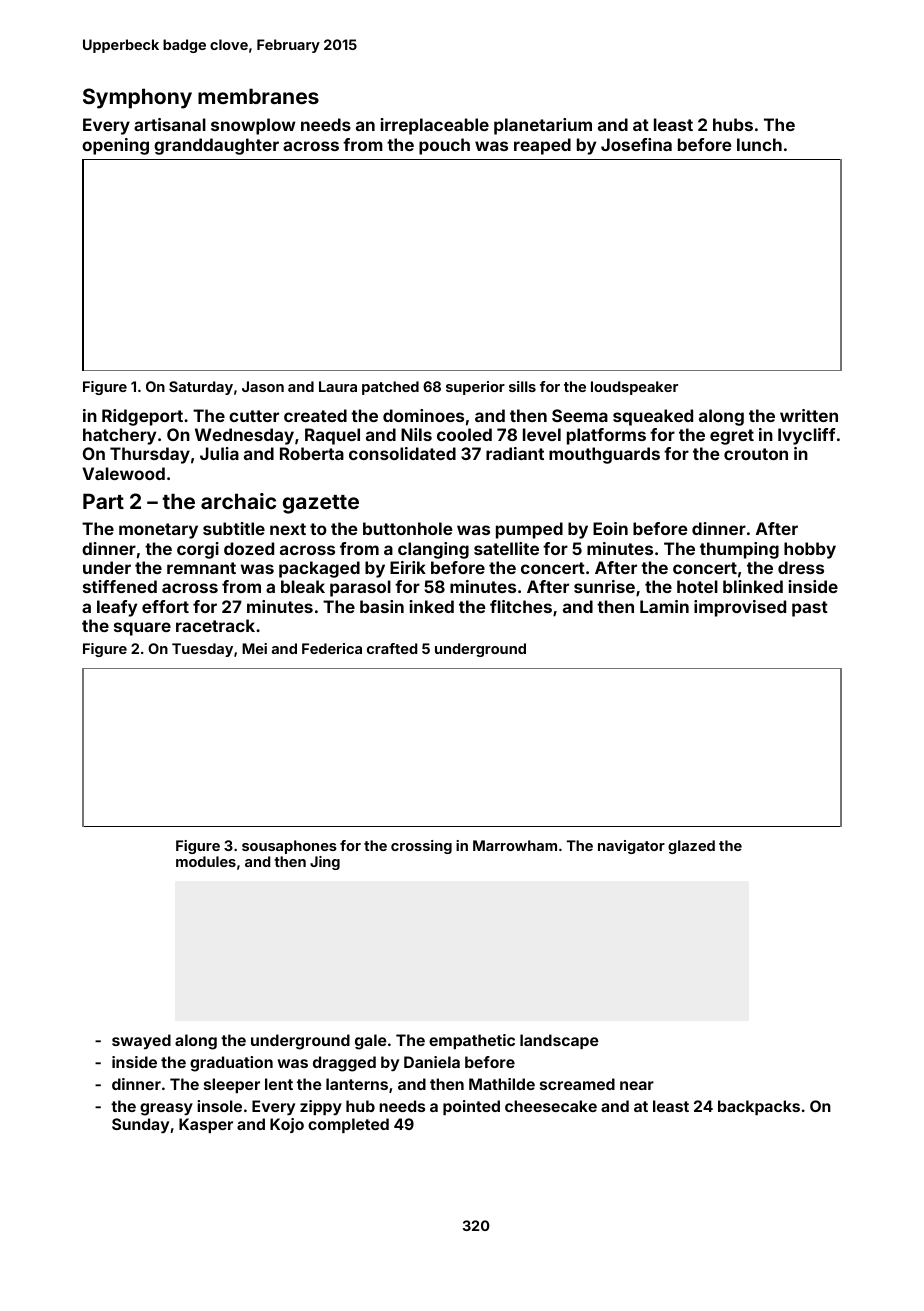 The height and width of the screenshot is (1311, 924). I want to click on glazed, so click(691, 847).
